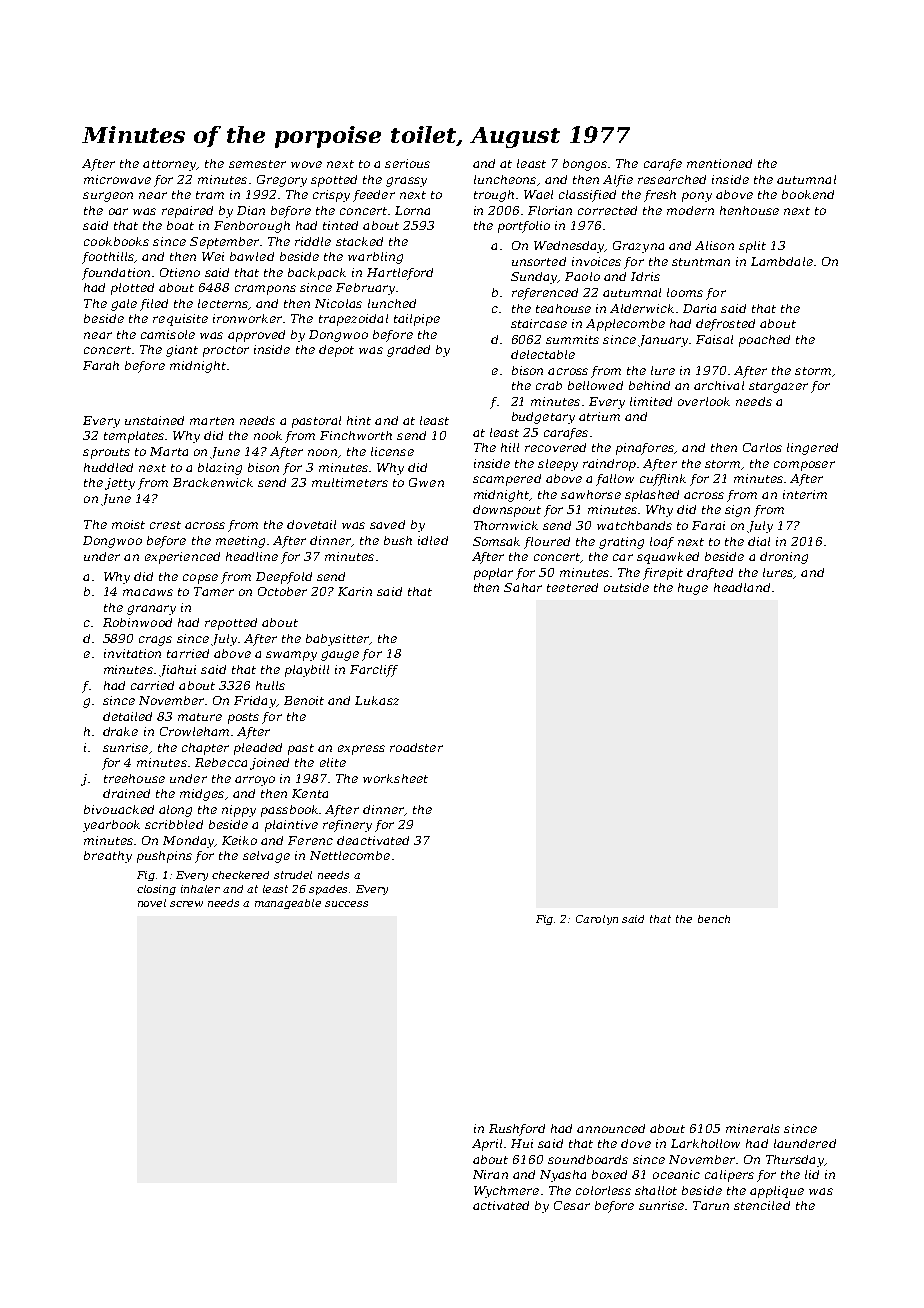 This screenshot has height=1308, width=924. I want to click on Niran, so click(490, 1174).
